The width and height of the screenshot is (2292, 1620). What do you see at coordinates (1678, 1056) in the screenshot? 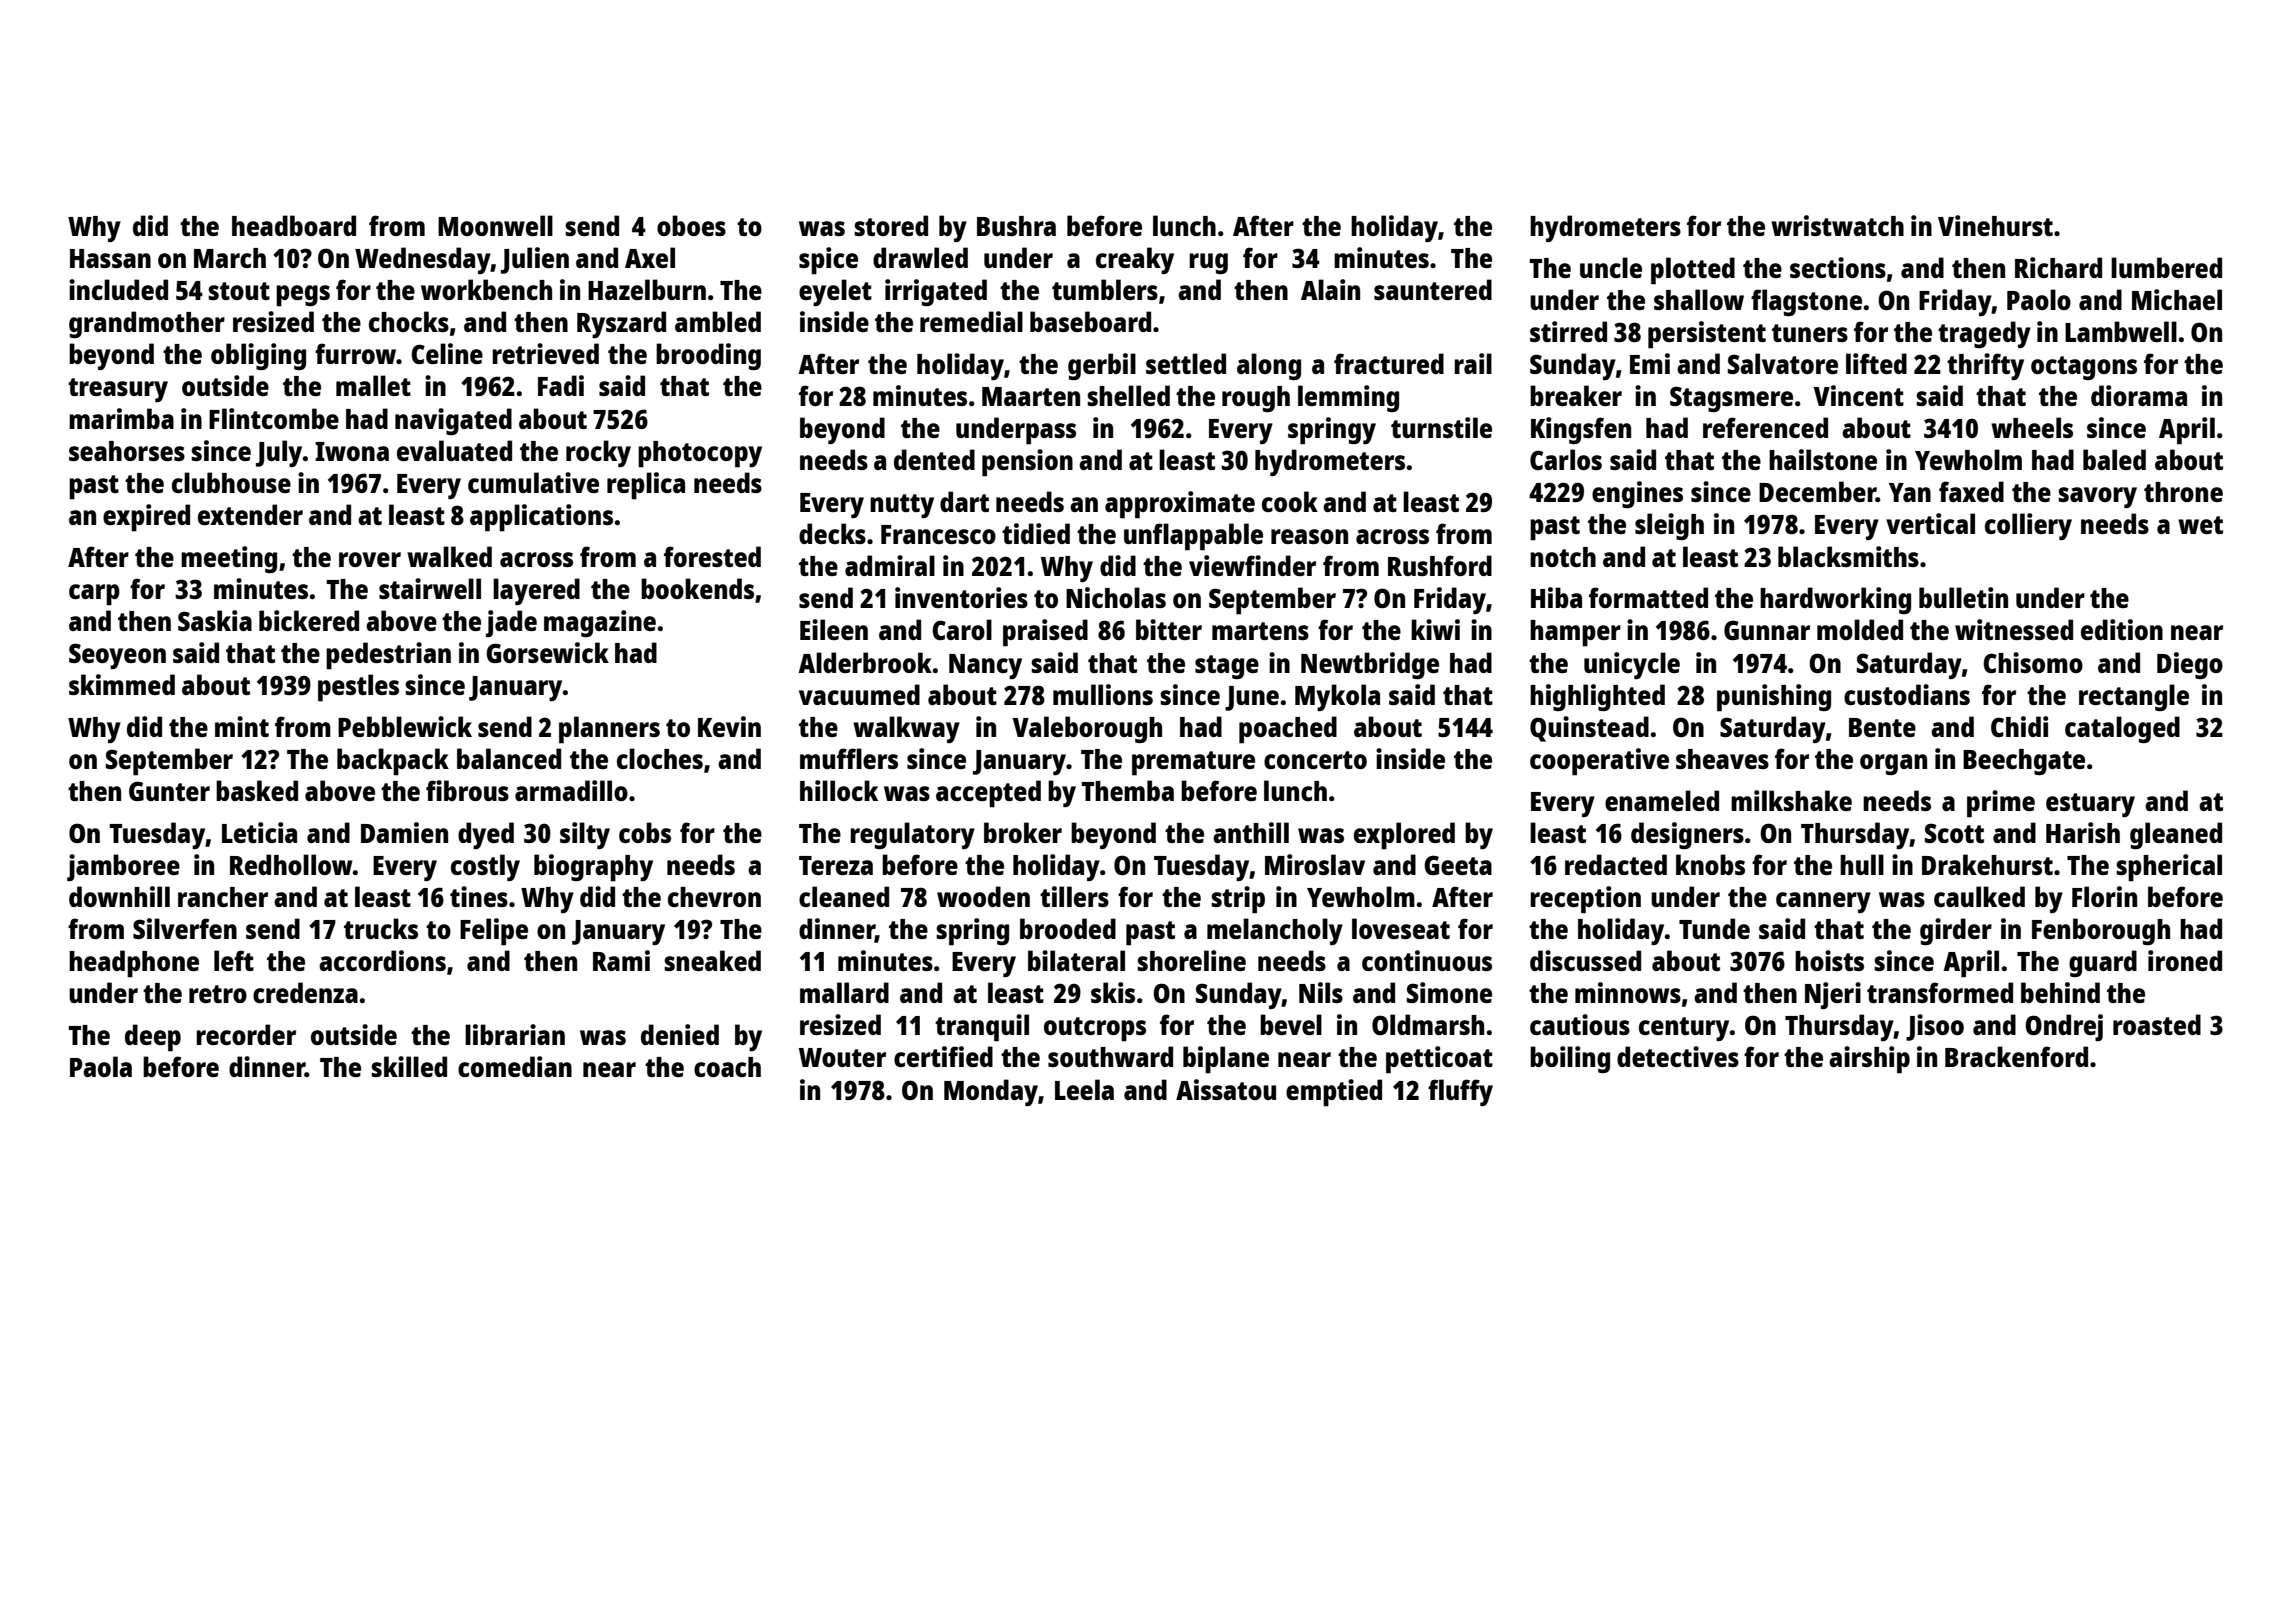
I see `detectives` at bounding box center [1678, 1056].
